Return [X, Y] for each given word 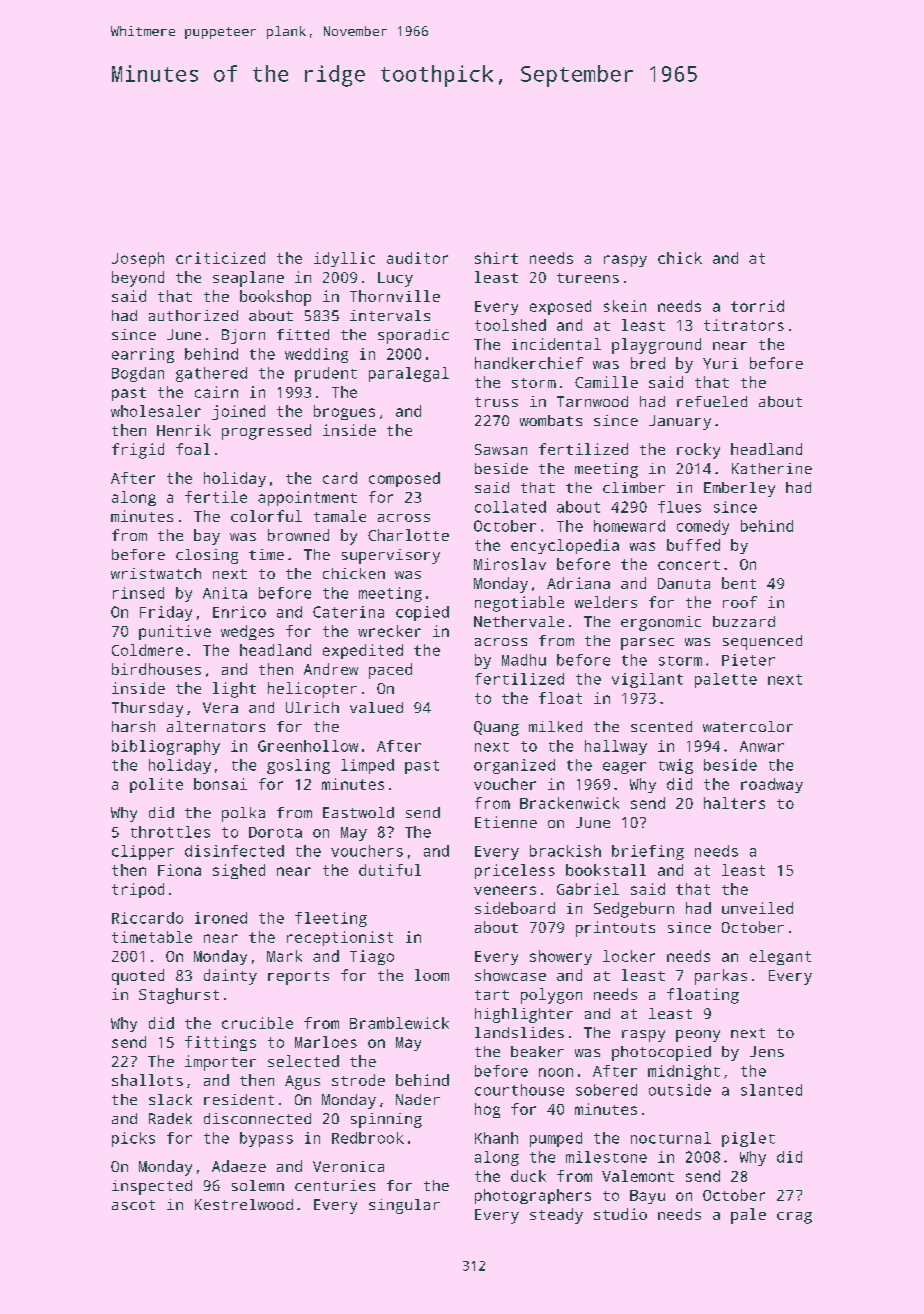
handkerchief [529, 363]
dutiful [390, 870]
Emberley [739, 489]
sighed [239, 871]
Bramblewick [399, 1023]
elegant [780, 957]
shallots [147, 1080]
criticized [220, 258]
